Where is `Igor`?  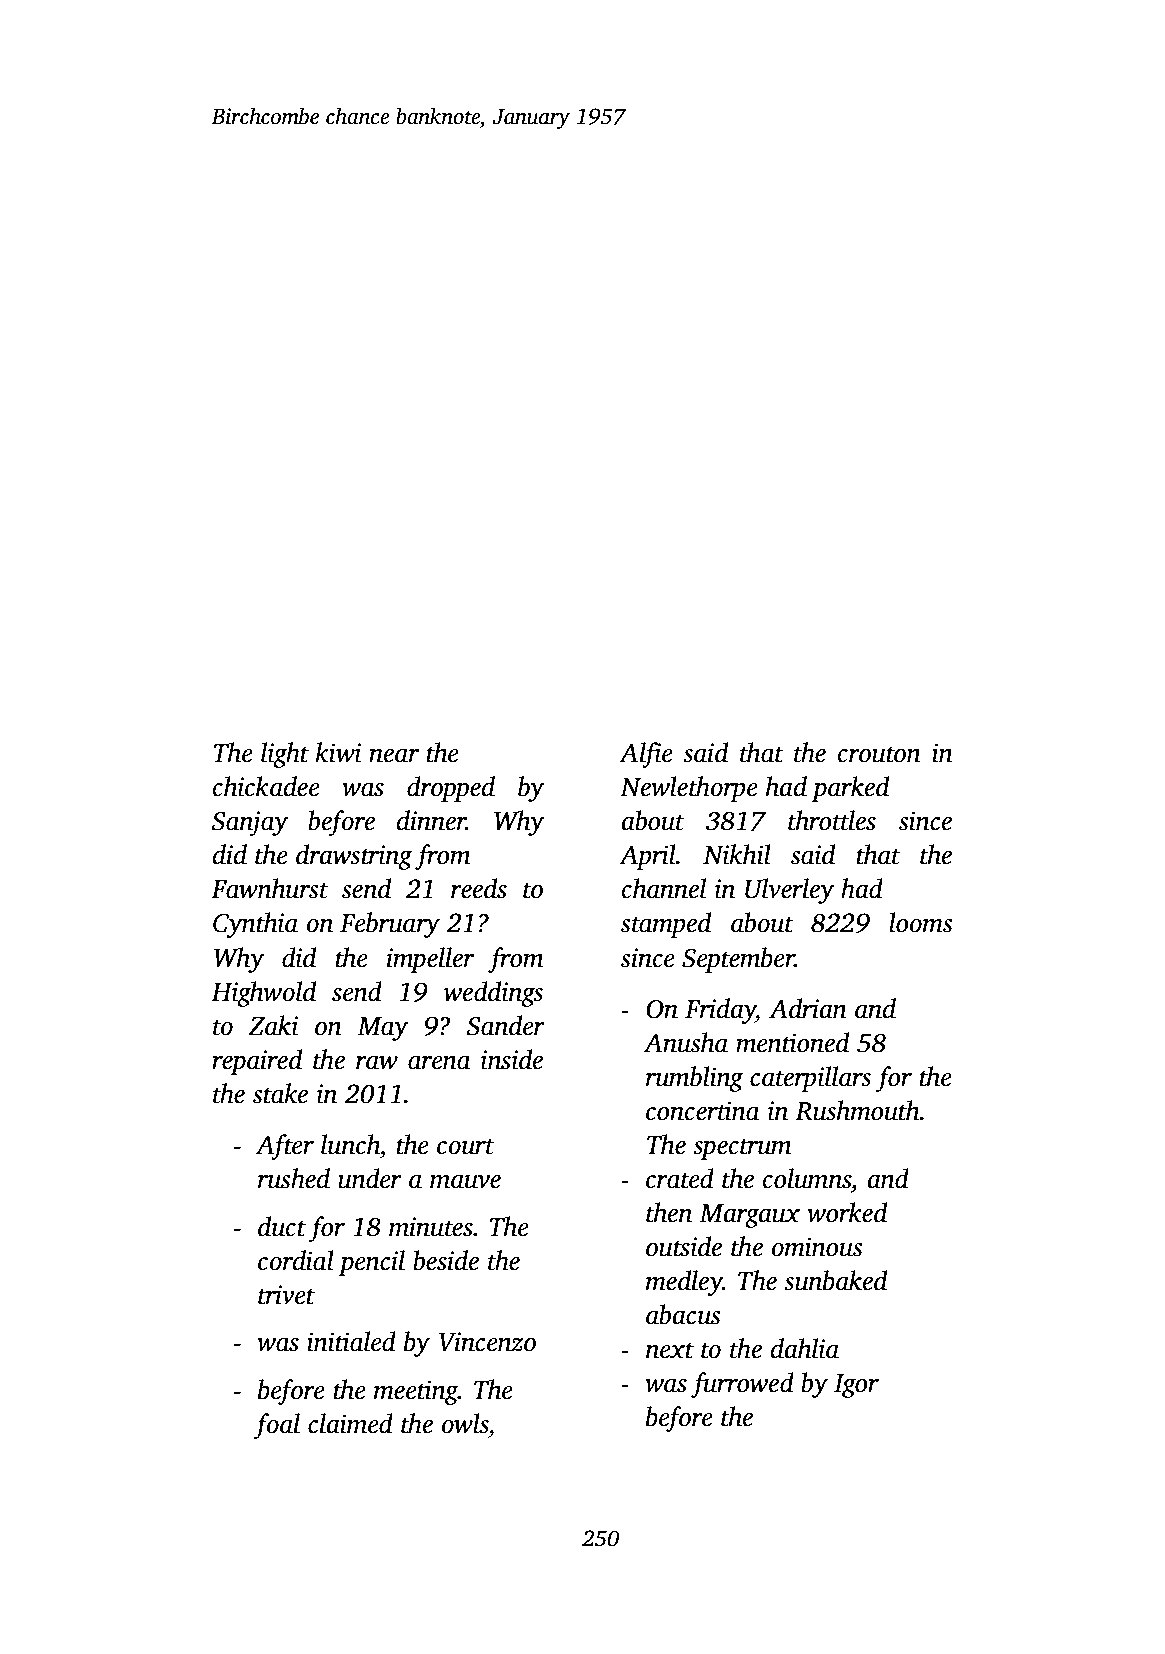 Igor is located at coordinates (856, 1386).
